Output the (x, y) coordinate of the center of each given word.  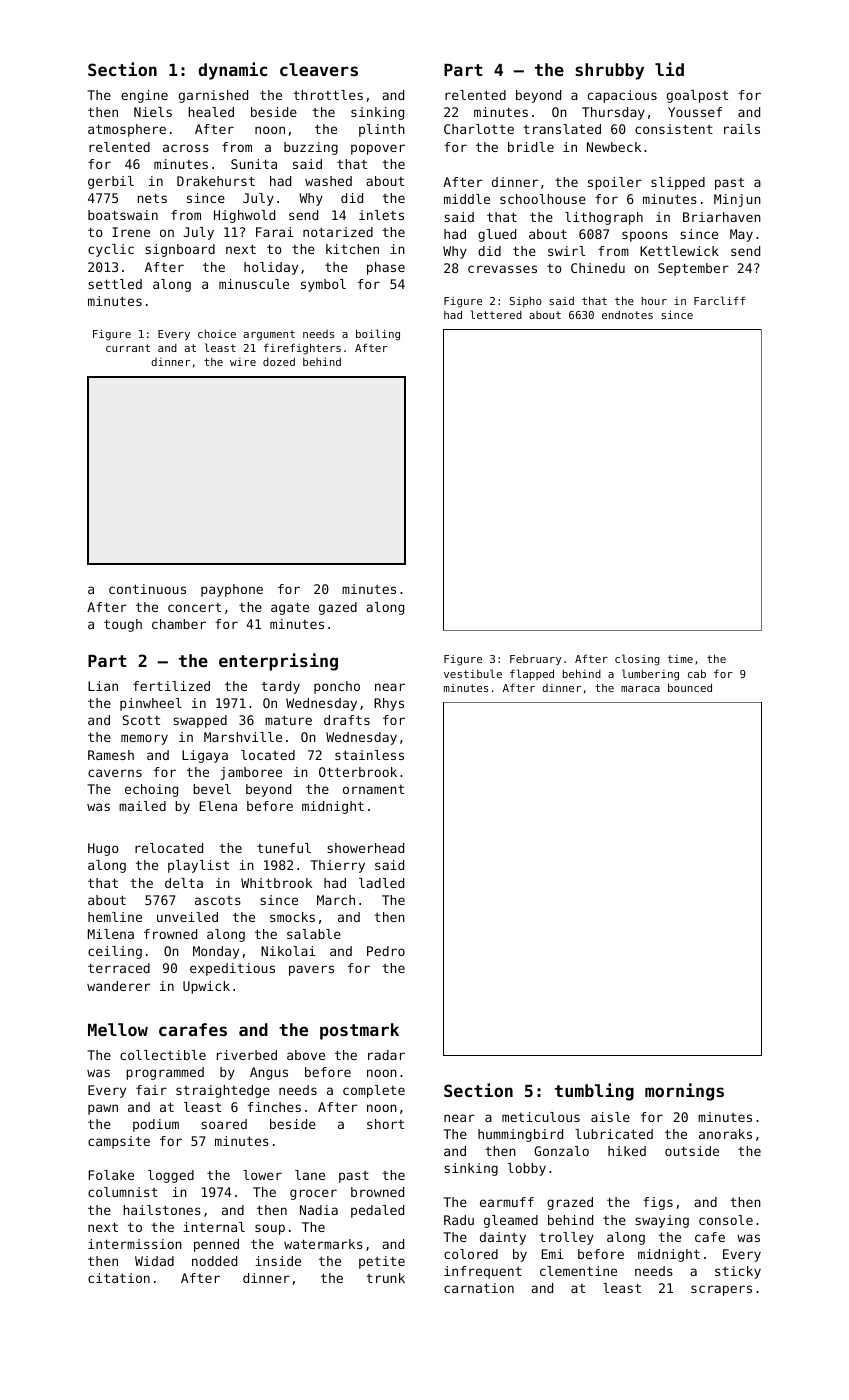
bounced (690, 687)
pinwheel (151, 704)
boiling (378, 335)
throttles (328, 95)
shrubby (609, 71)
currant (128, 348)
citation (119, 1278)
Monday (216, 952)
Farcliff (719, 300)
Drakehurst (216, 181)
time (680, 659)
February (535, 660)
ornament (373, 789)
